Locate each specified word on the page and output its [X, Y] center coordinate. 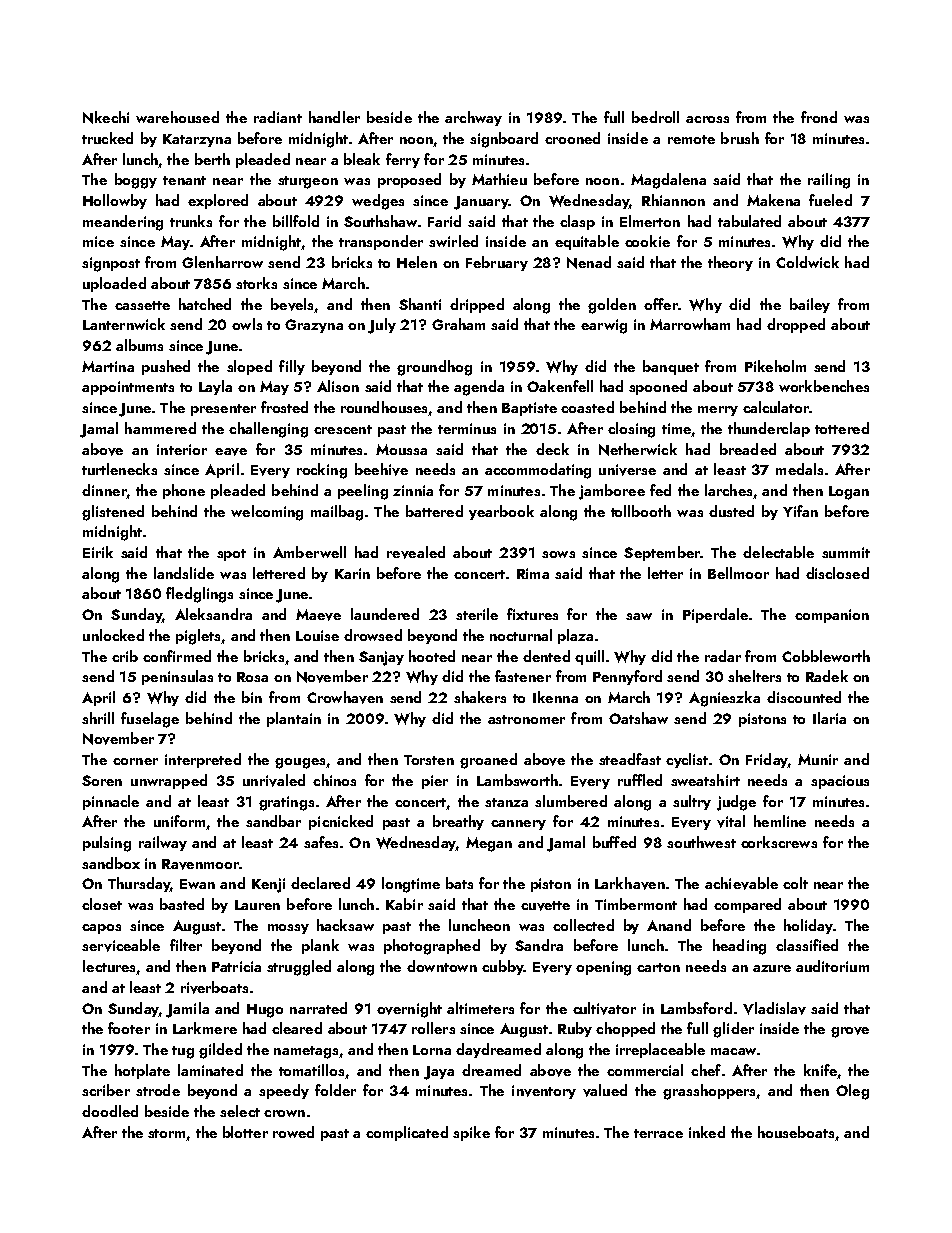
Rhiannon [673, 200]
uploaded [114, 284]
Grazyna [314, 326]
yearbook [501, 512]
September [662, 553]
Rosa [252, 677]
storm [166, 1133]
